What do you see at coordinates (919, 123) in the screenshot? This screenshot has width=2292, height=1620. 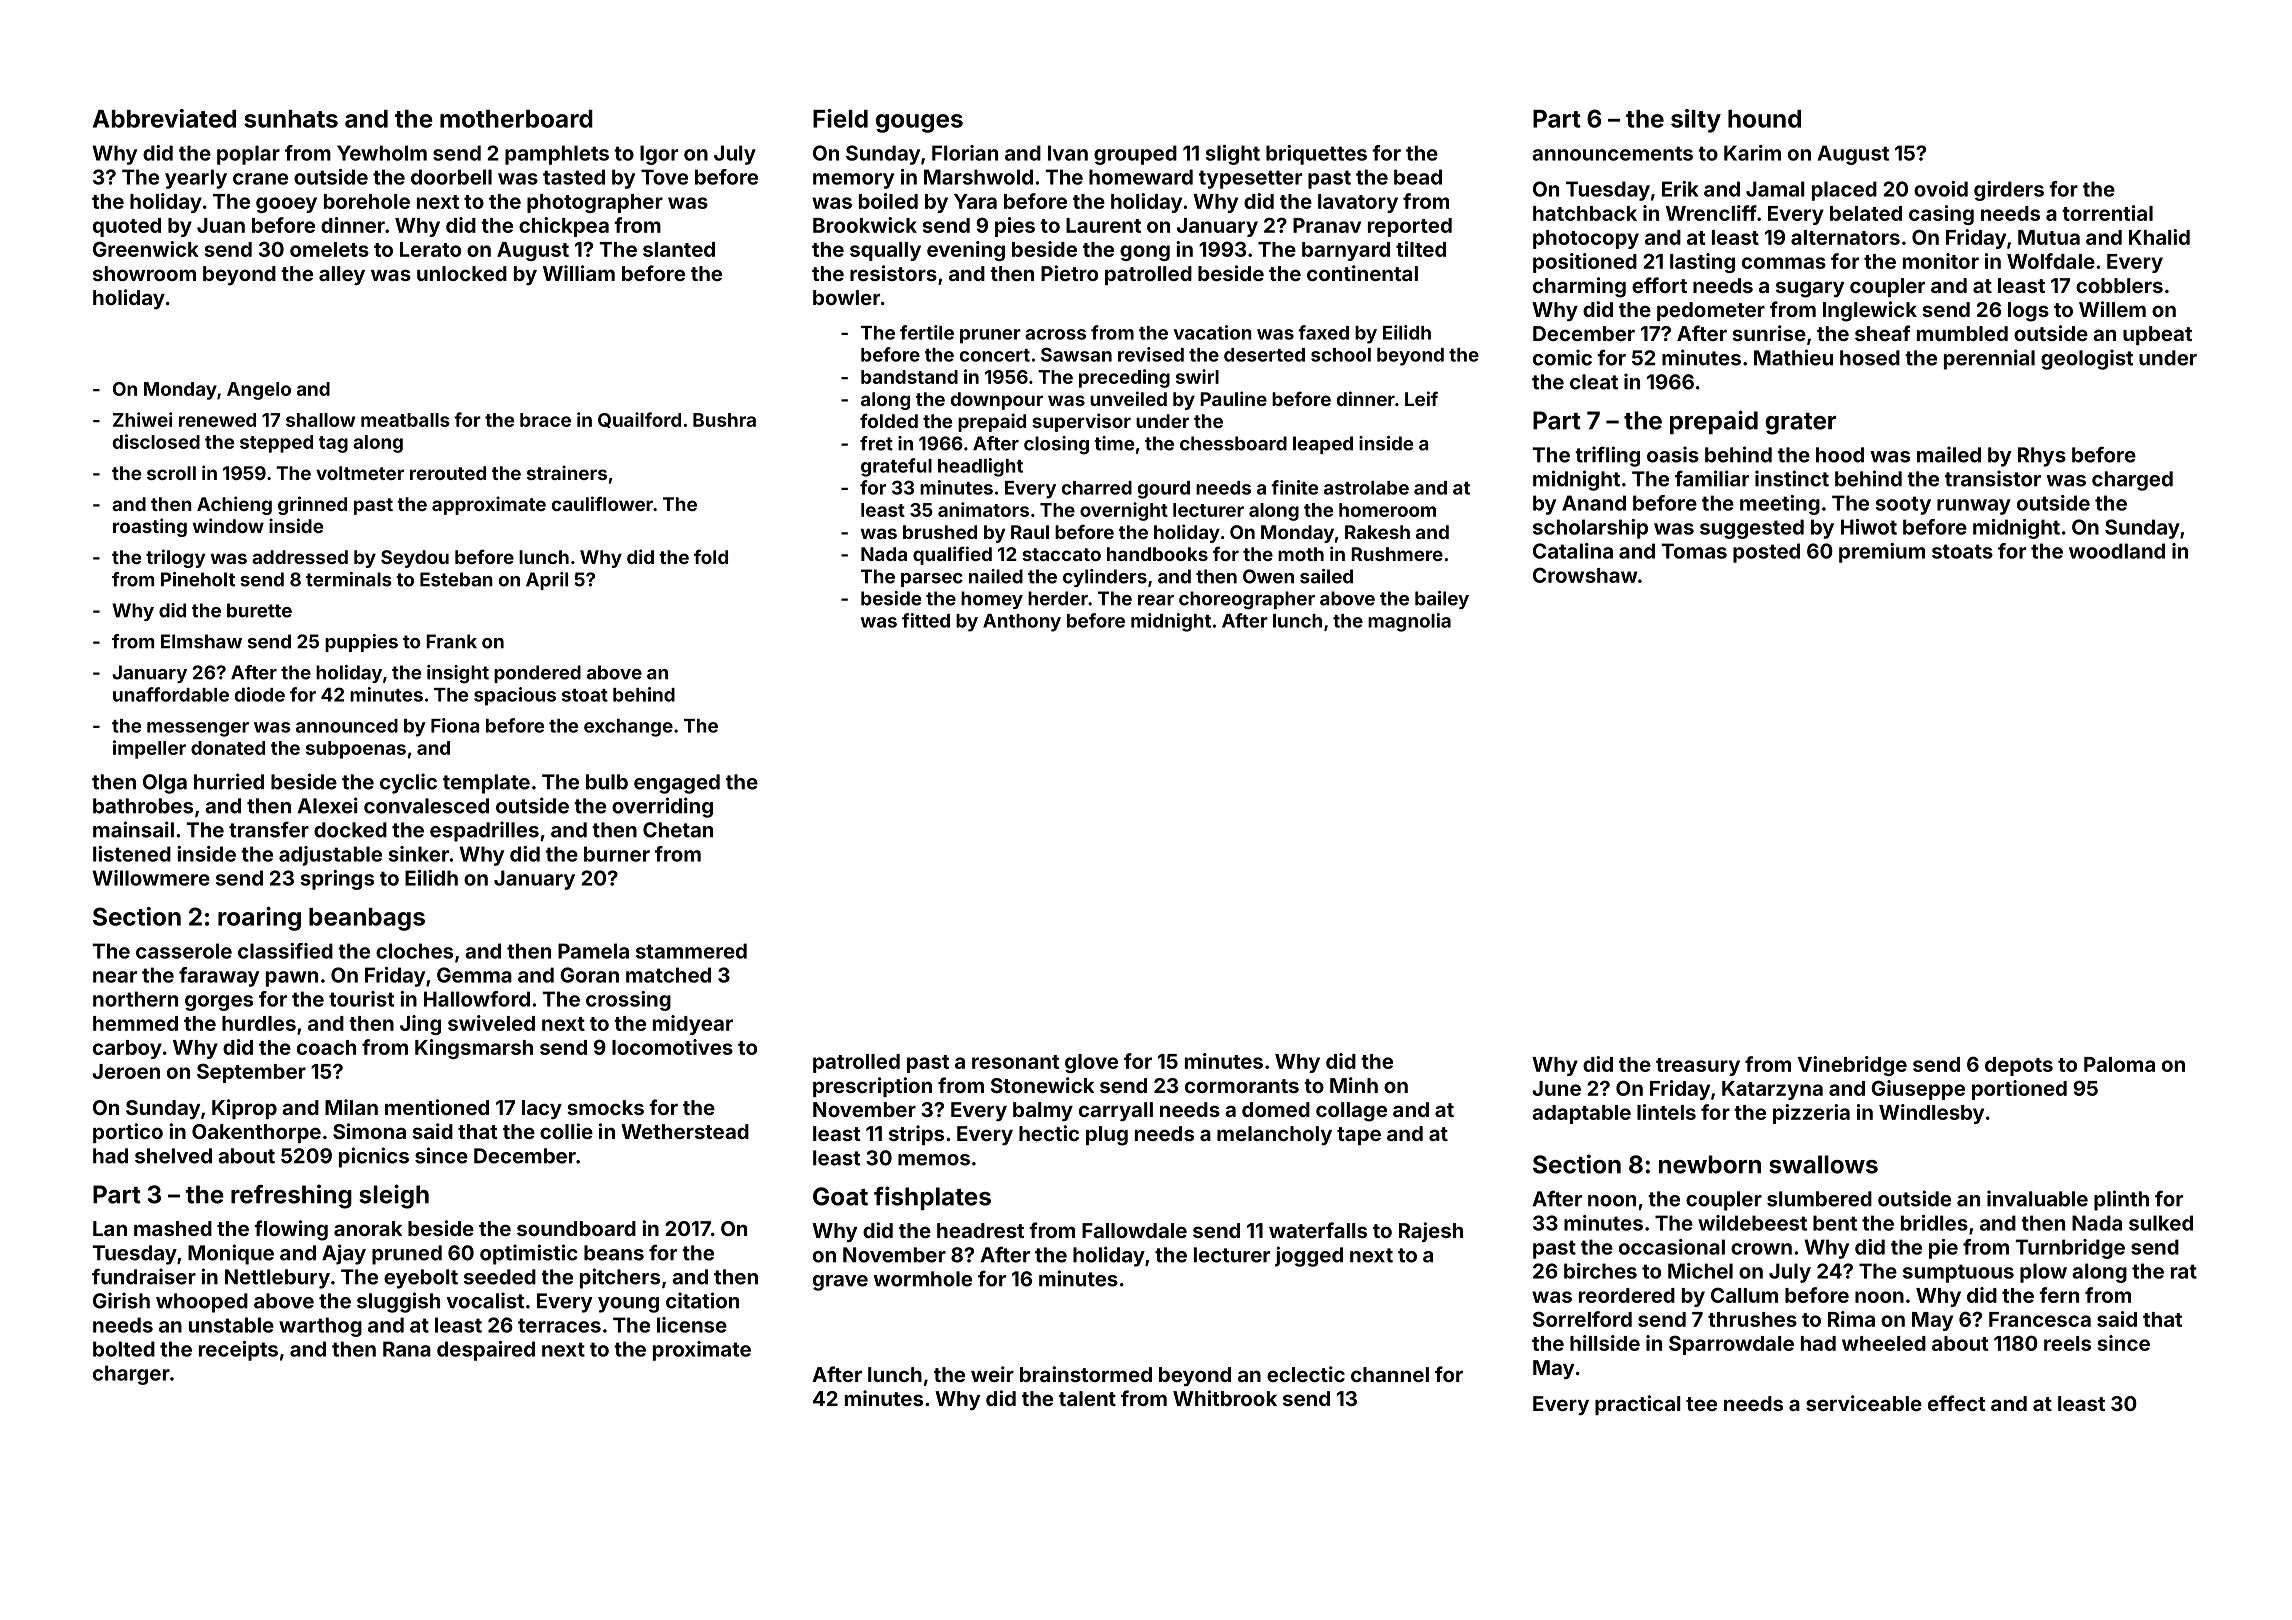 I see `gouges` at bounding box center [919, 123].
